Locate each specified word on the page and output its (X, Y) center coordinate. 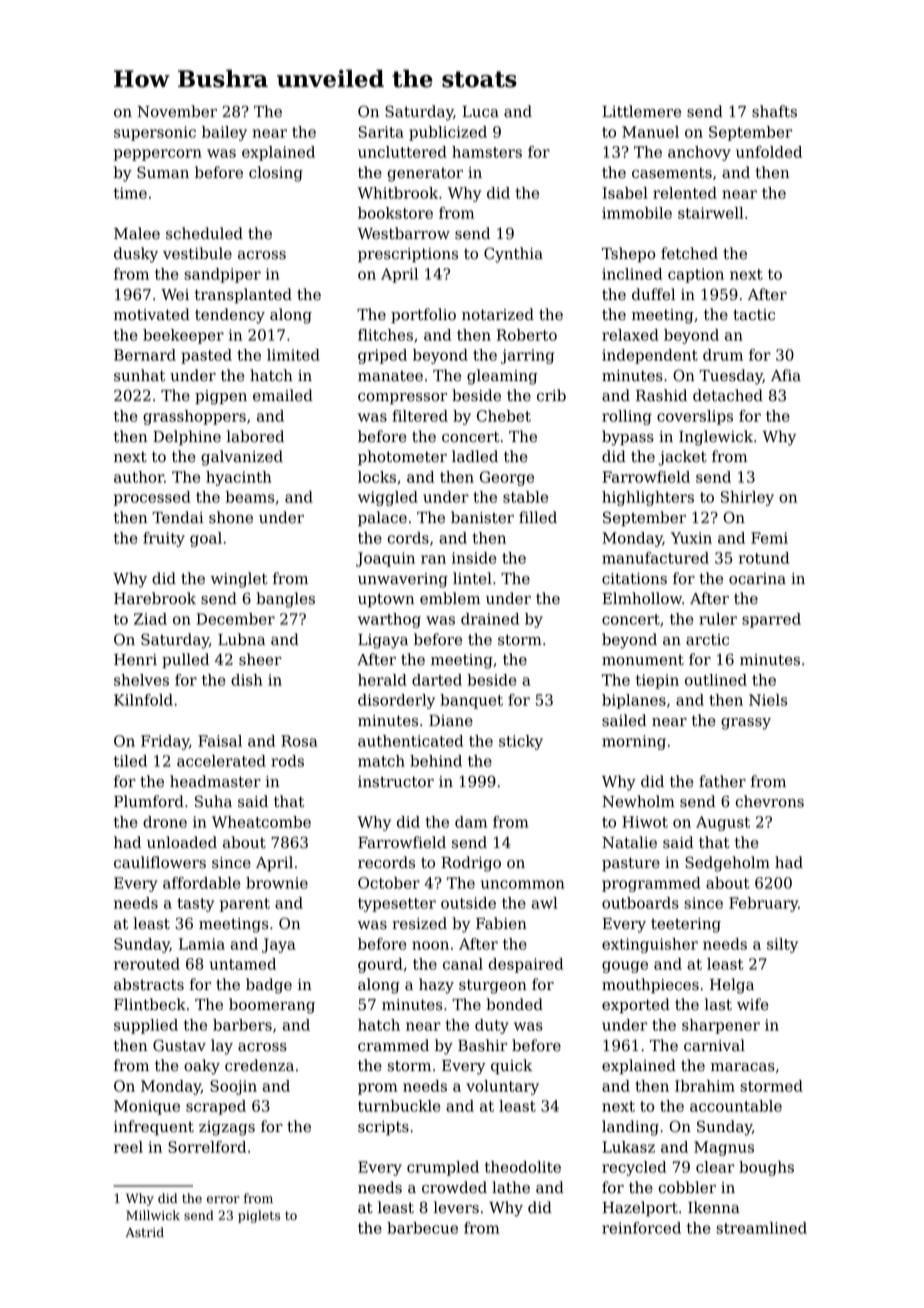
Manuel (650, 132)
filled (538, 517)
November (177, 111)
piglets (259, 1216)
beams (250, 497)
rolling (626, 417)
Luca (480, 112)
